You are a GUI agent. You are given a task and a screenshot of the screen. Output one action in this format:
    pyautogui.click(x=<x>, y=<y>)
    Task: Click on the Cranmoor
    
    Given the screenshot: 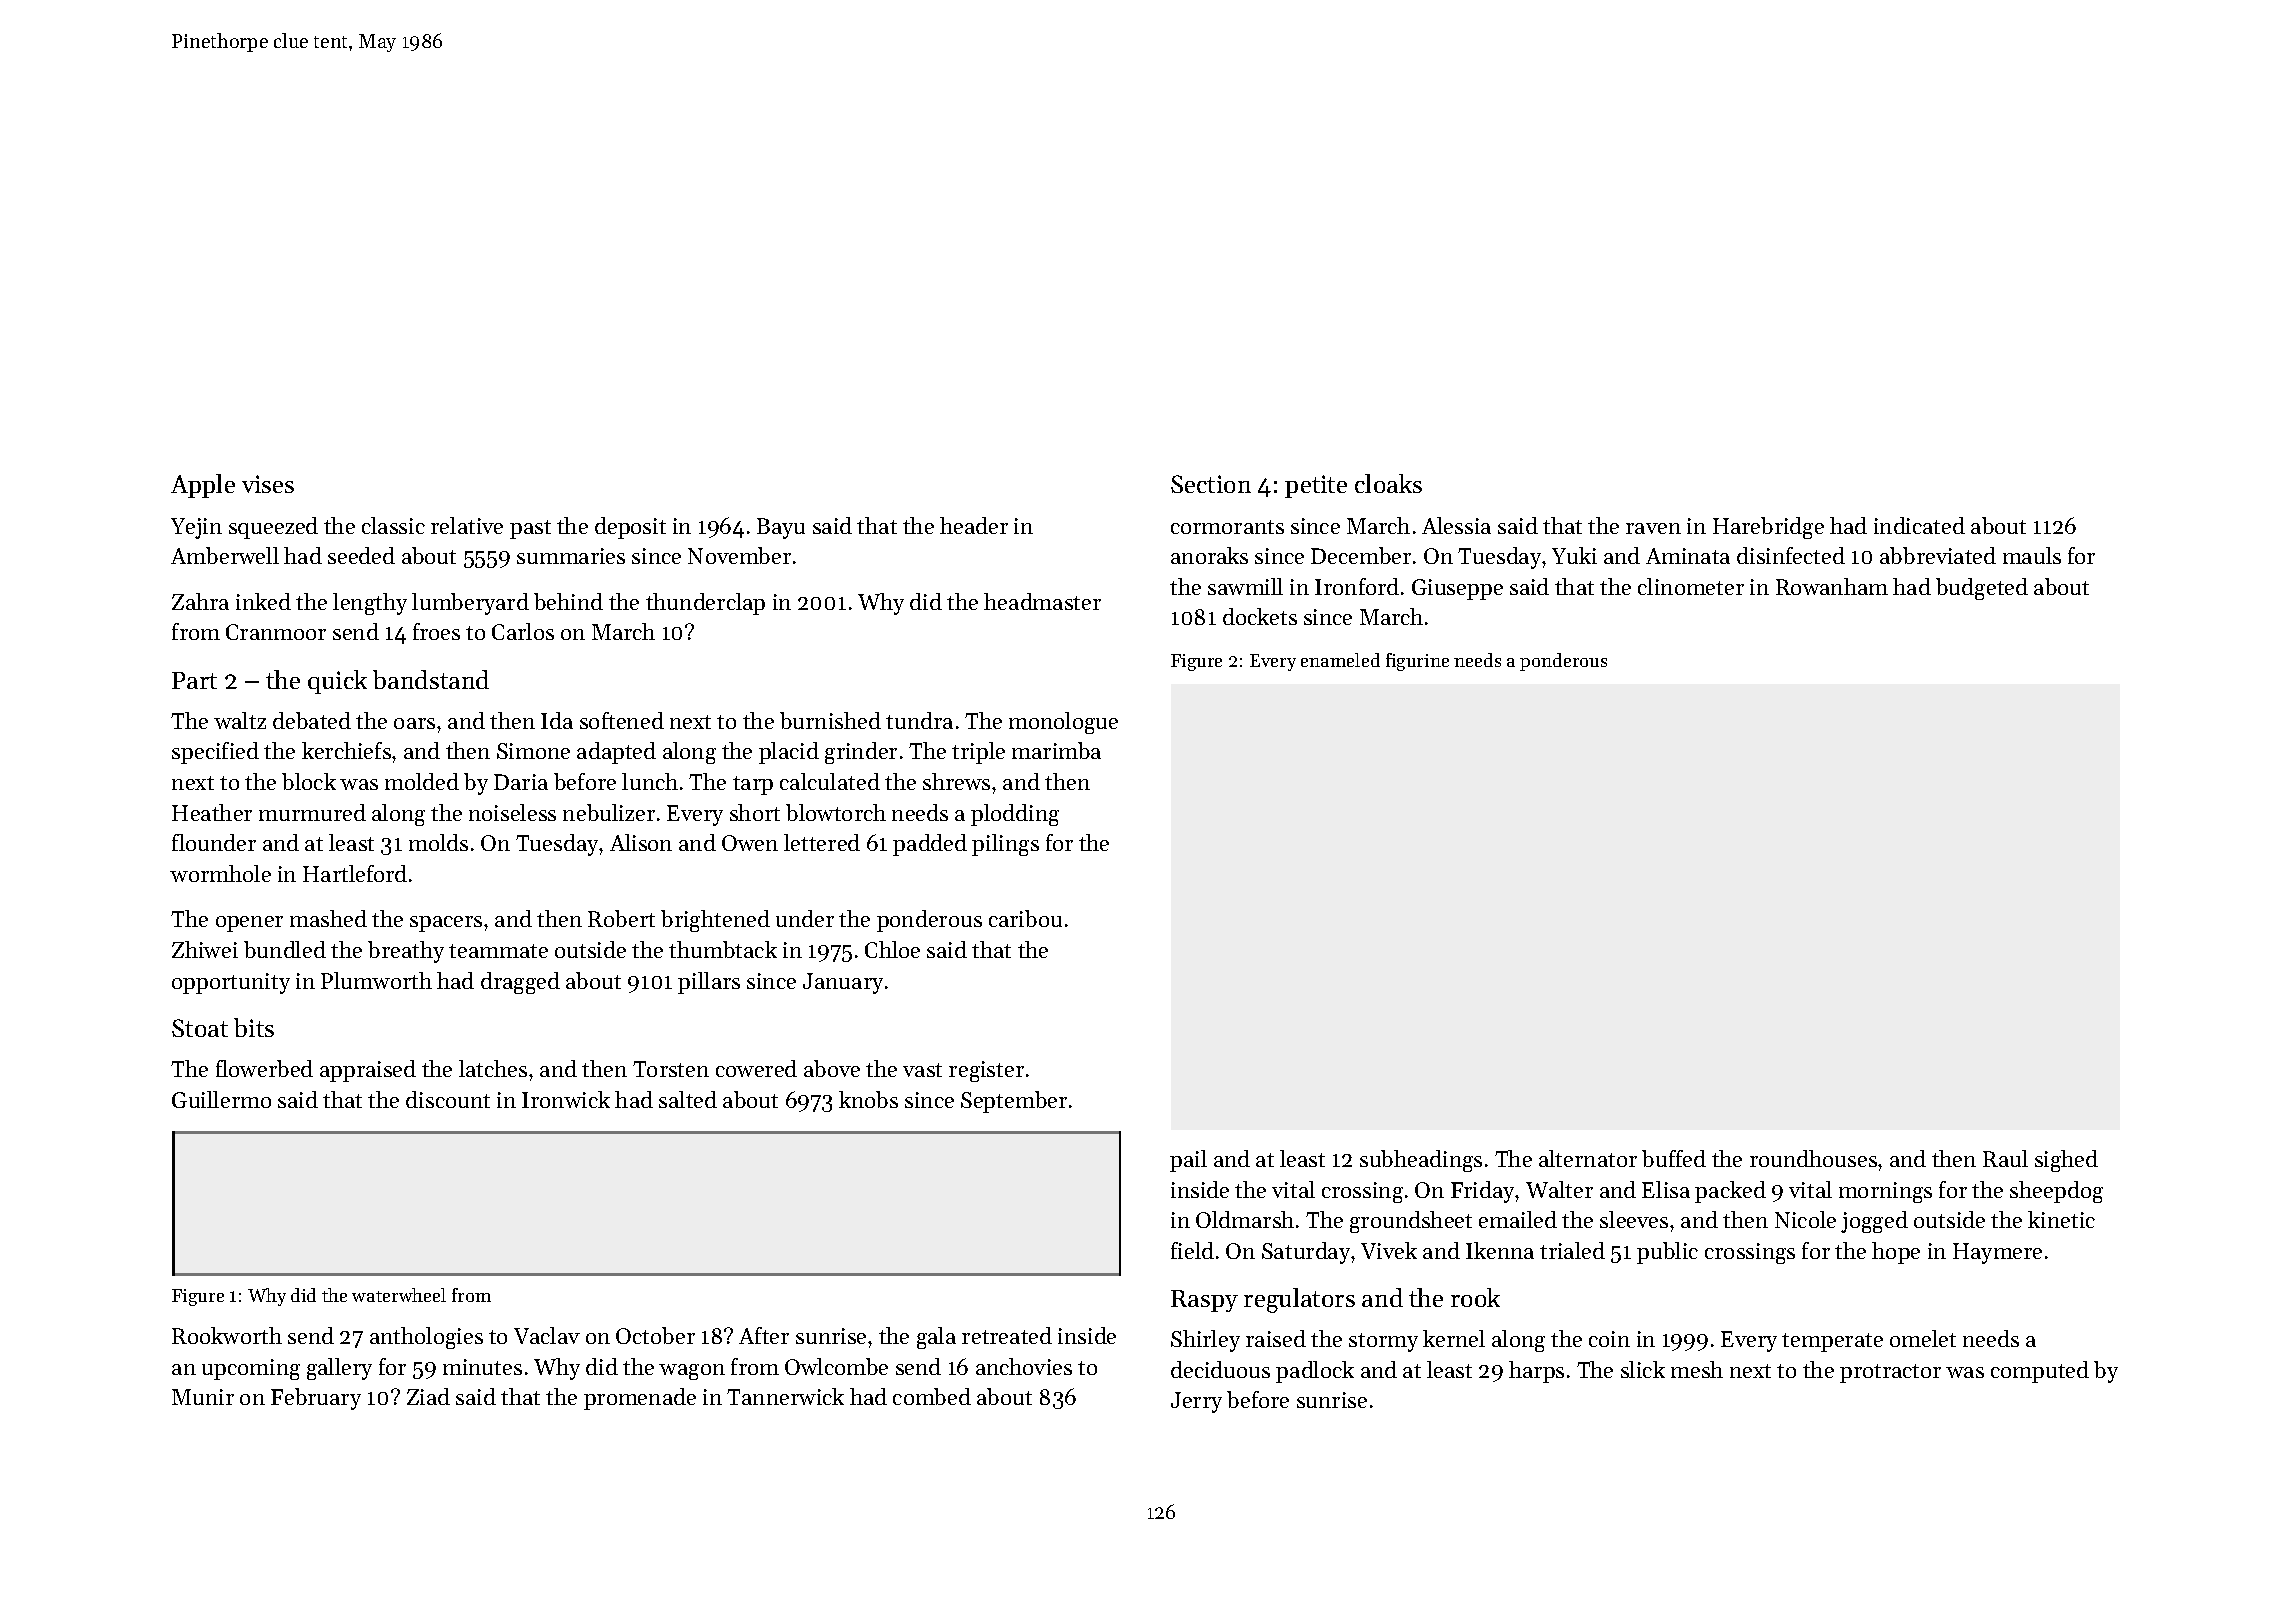 What is the action you would take?
    pyautogui.click(x=276, y=632)
